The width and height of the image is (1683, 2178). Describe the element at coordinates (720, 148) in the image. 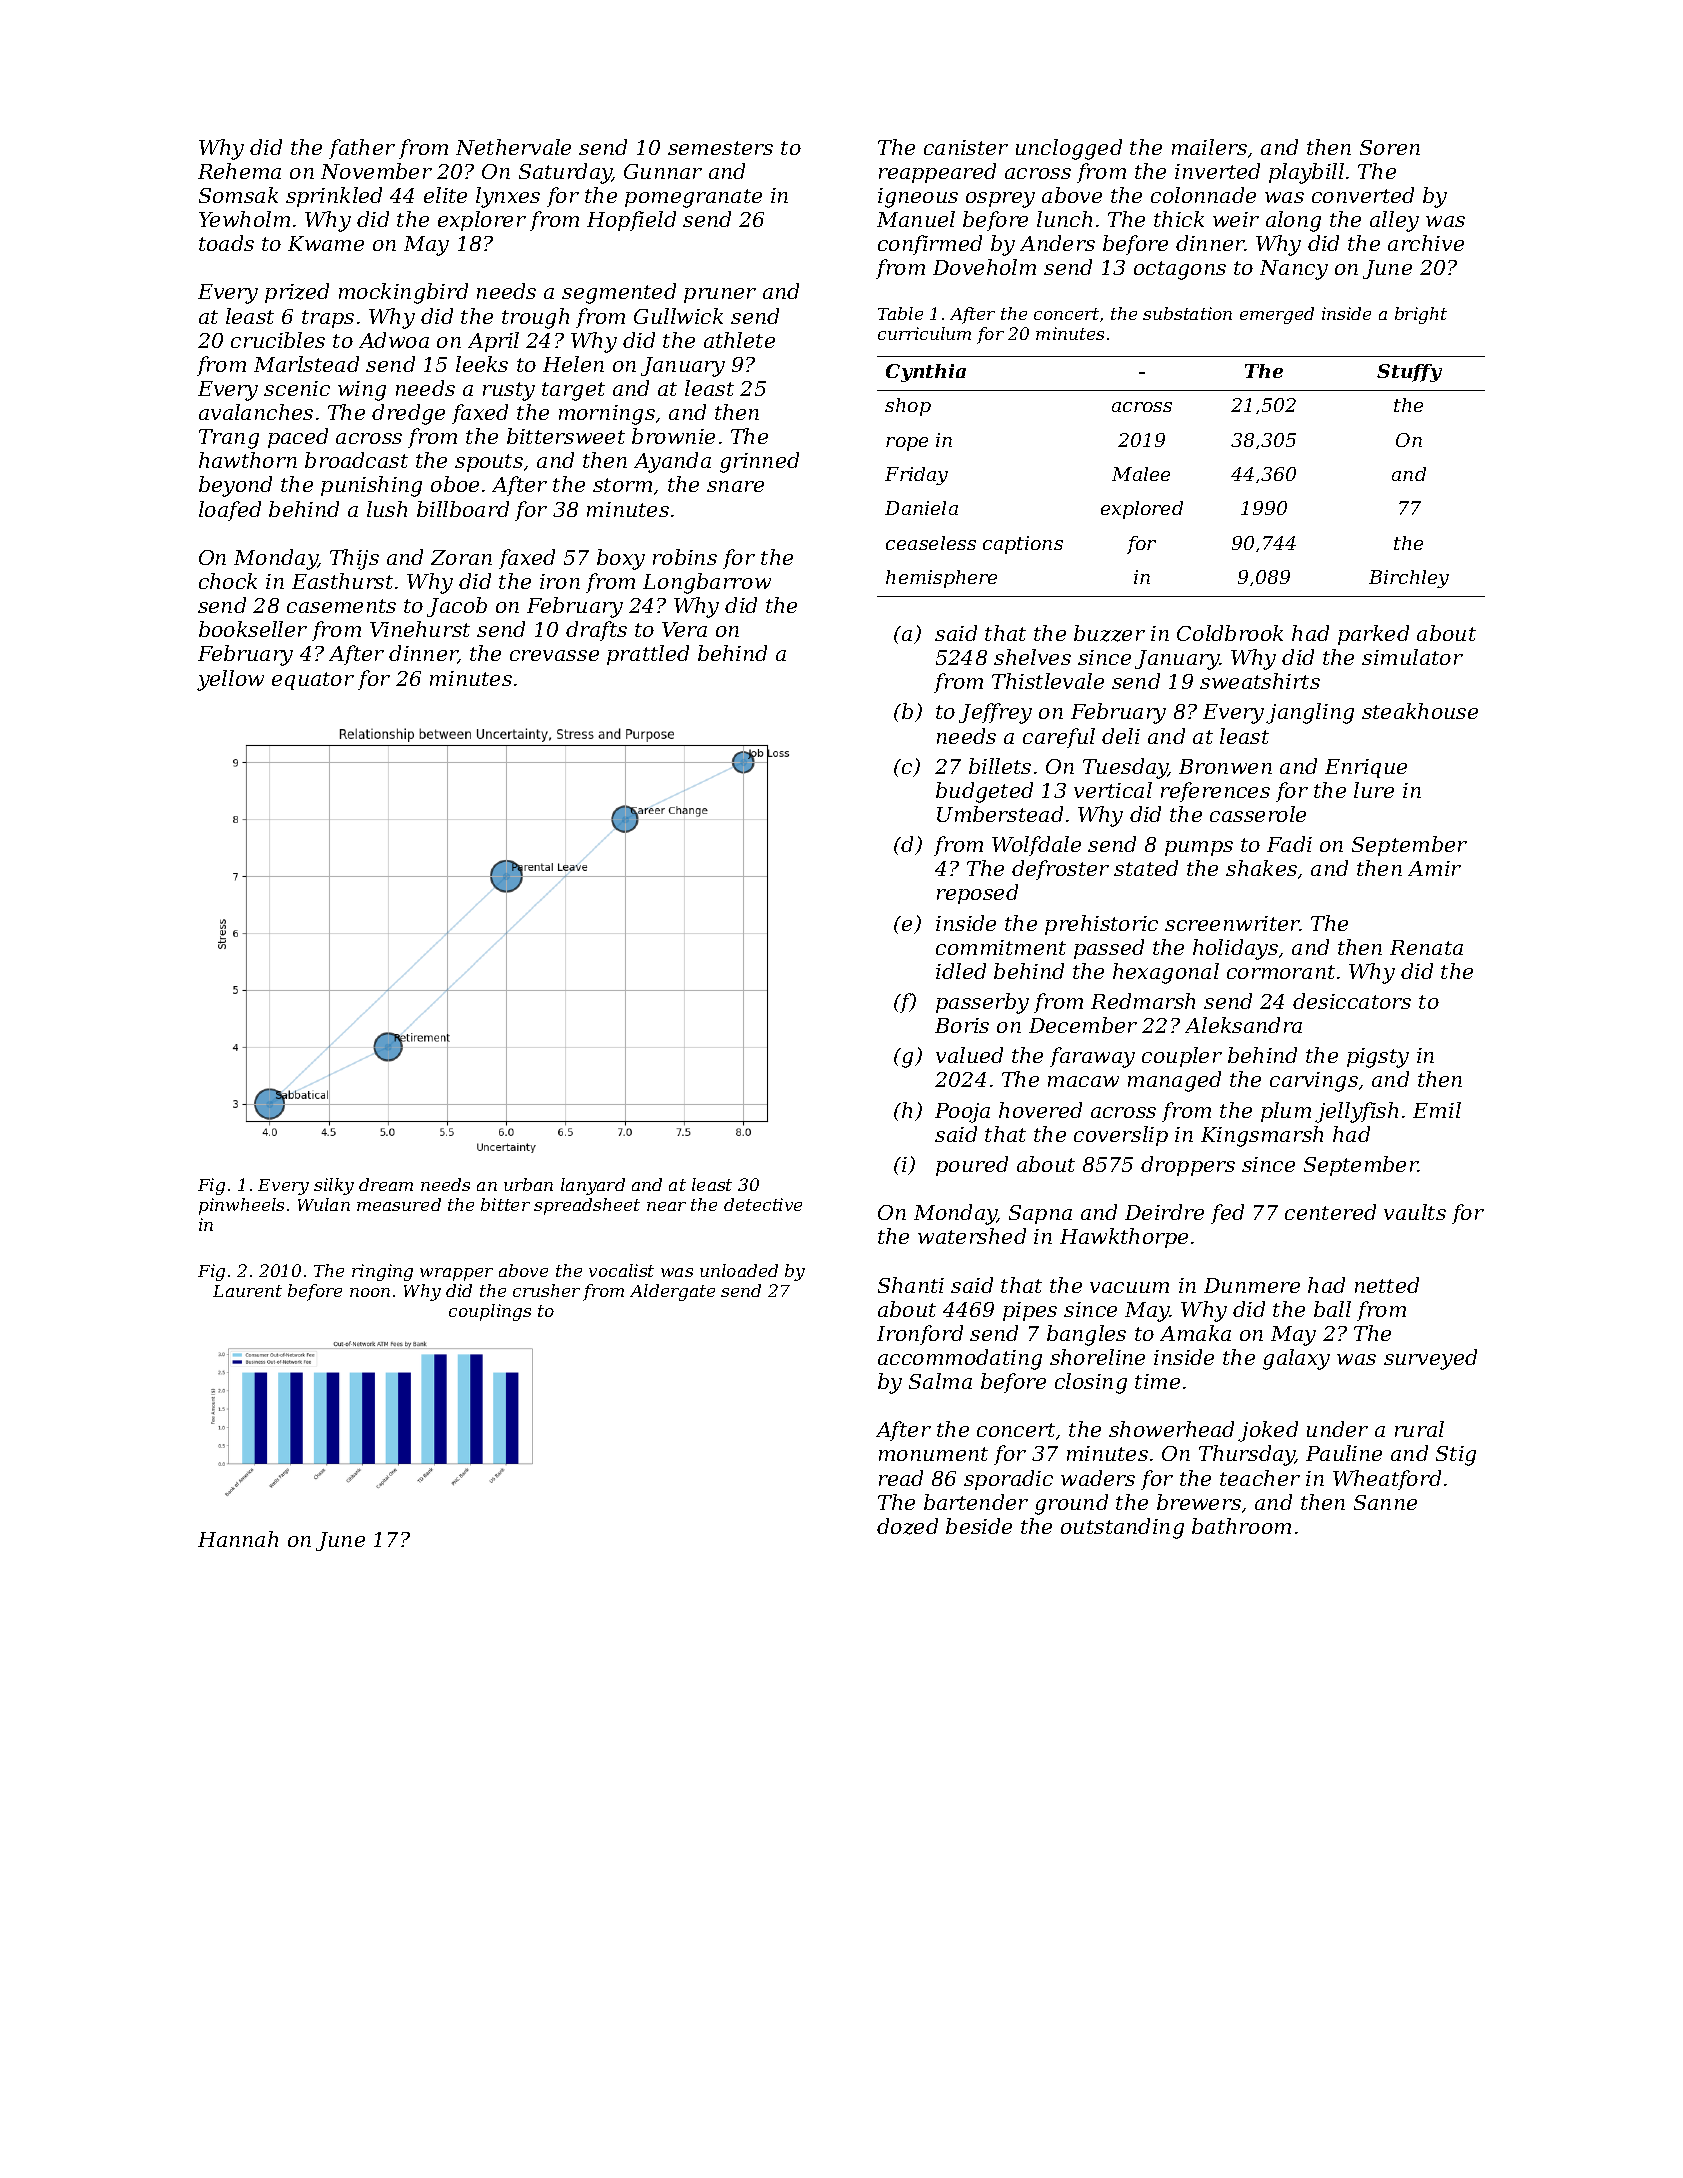

I see `semesters` at that location.
